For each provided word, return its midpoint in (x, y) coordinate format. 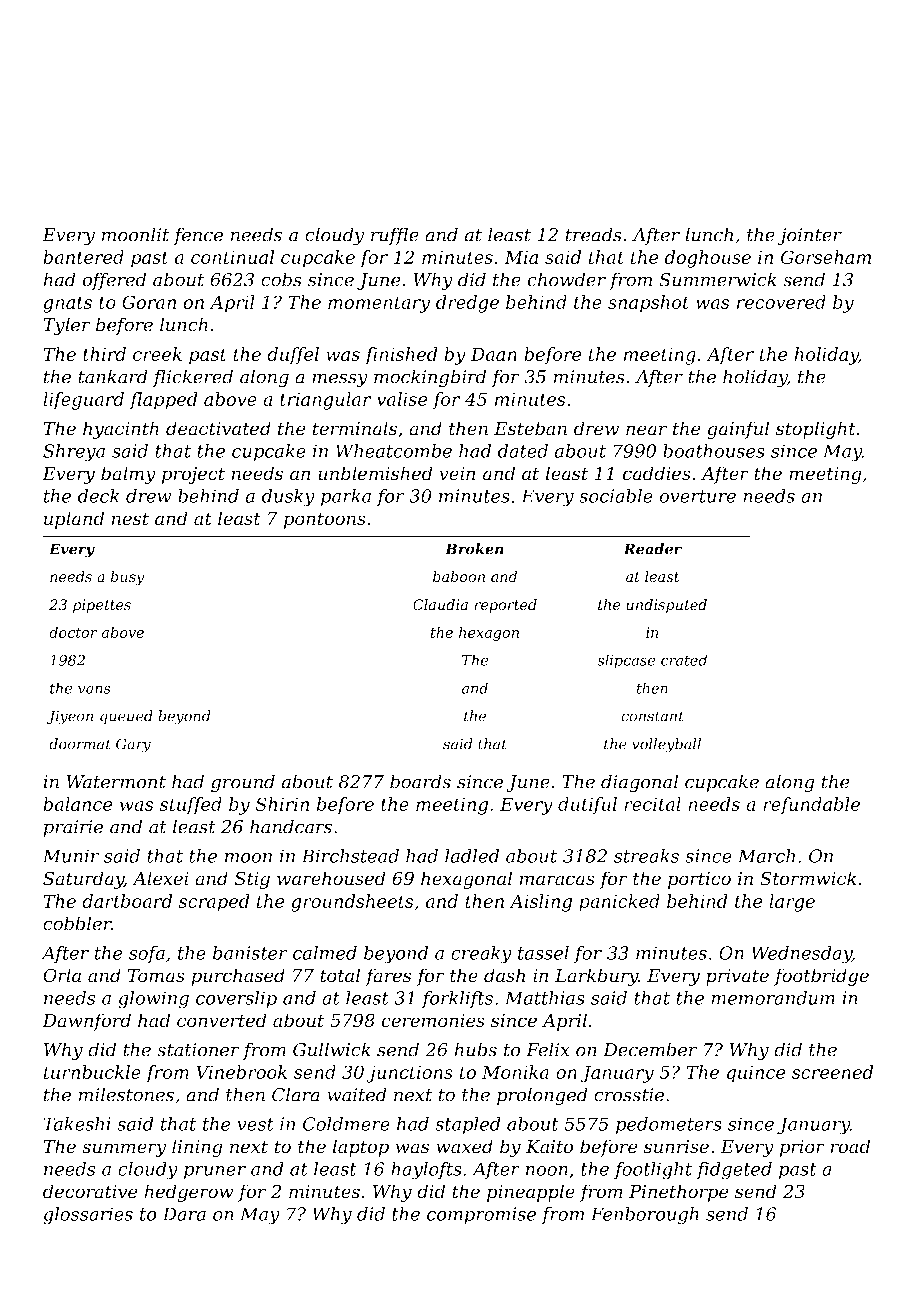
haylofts (426, 1171)
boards (420, 781)
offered (114, 281)
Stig (252, 880)
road (850, 1146)
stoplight (815, 430)
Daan (494, 354)
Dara (184, 1214)
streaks (646, 856)
